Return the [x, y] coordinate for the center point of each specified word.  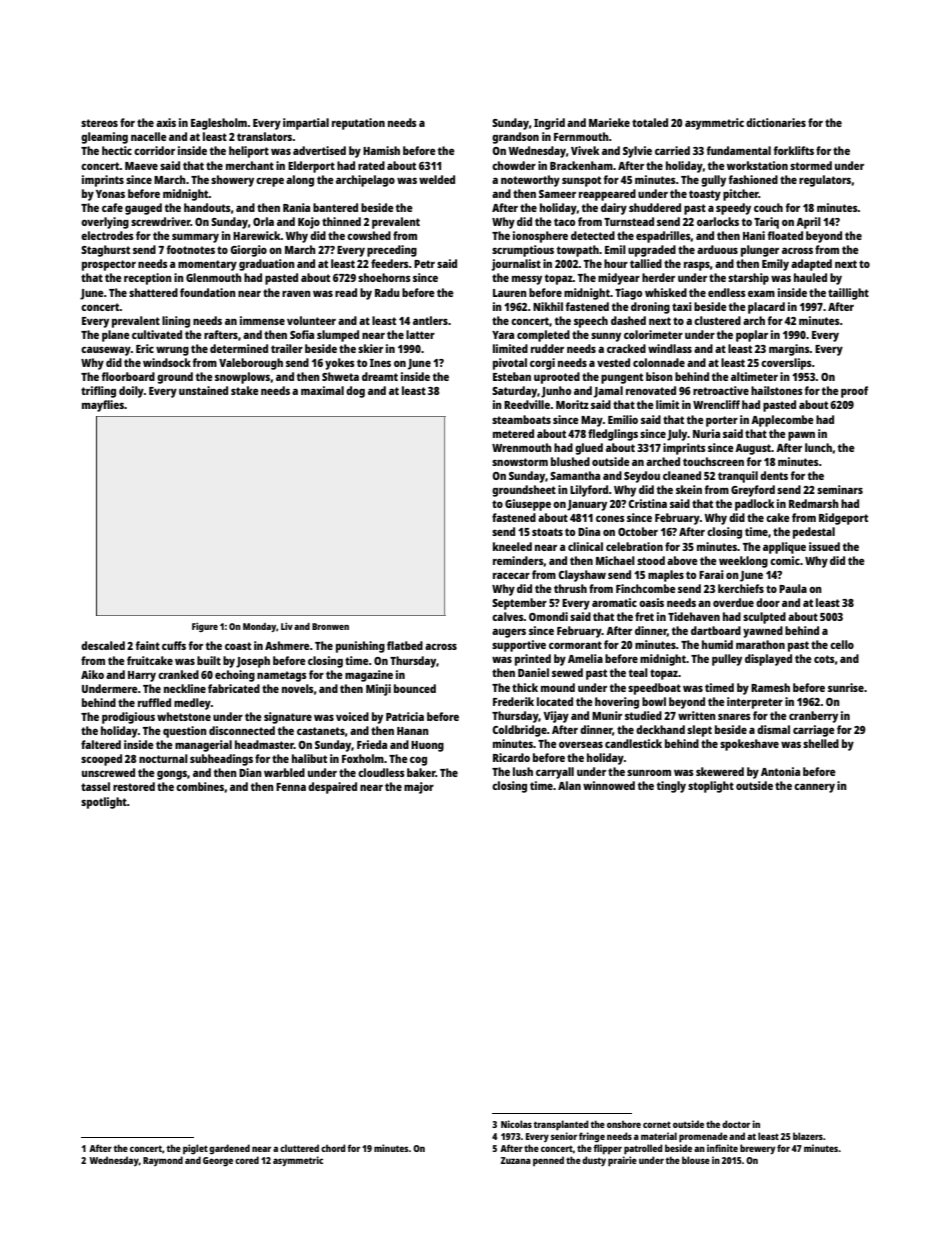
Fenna [291, 787]
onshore [624, 1124]
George [218, 1162]
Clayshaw [582, 576]
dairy [614, 209]
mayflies [103, 406]
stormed [811, 165]
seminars [840, 489]
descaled [103, 645]
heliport [249, 152]
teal [638, 672]
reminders [518, 560]
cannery [814, 788]
